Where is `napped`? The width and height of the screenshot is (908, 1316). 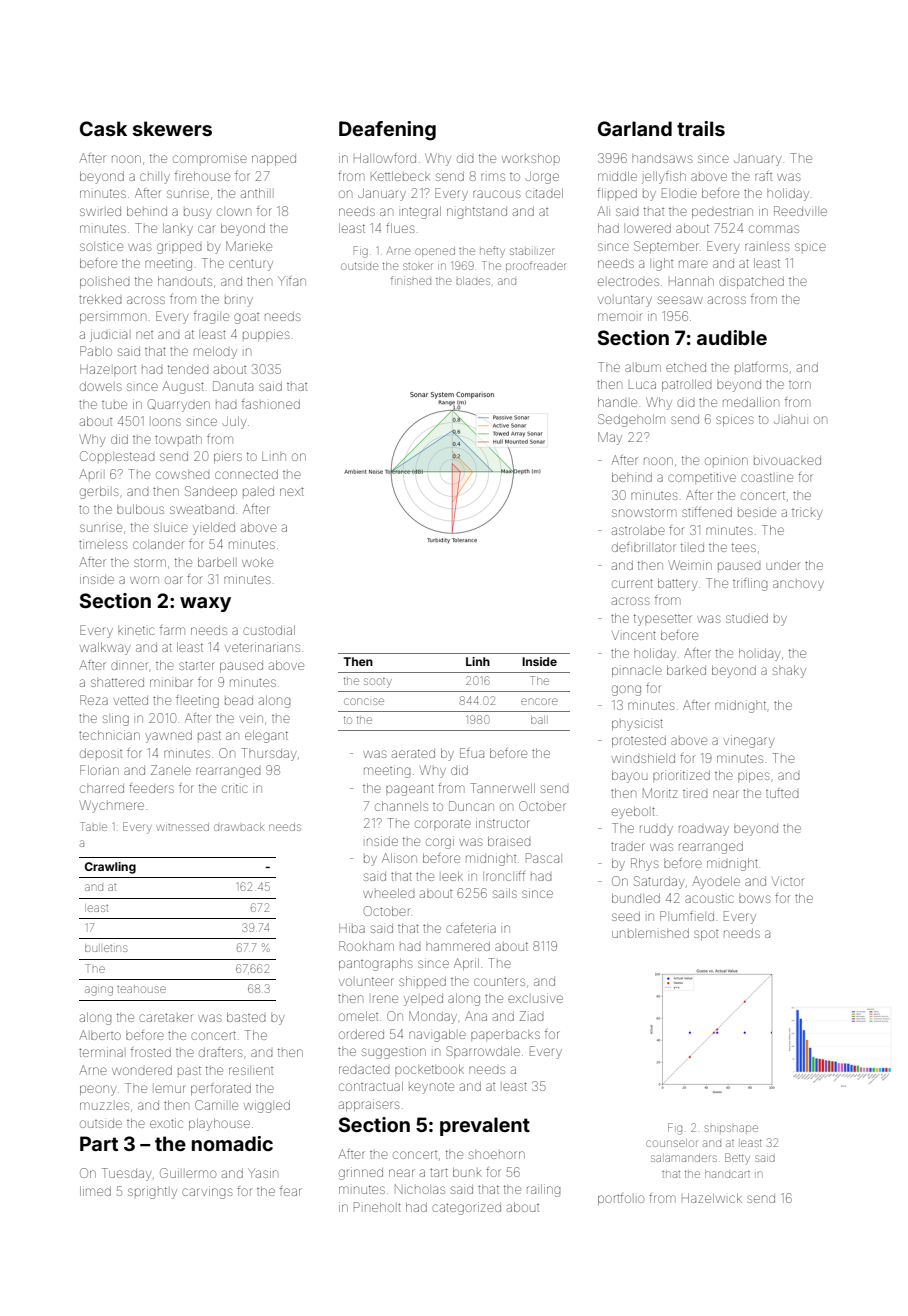
napped is located at coordinates (274, 159).
